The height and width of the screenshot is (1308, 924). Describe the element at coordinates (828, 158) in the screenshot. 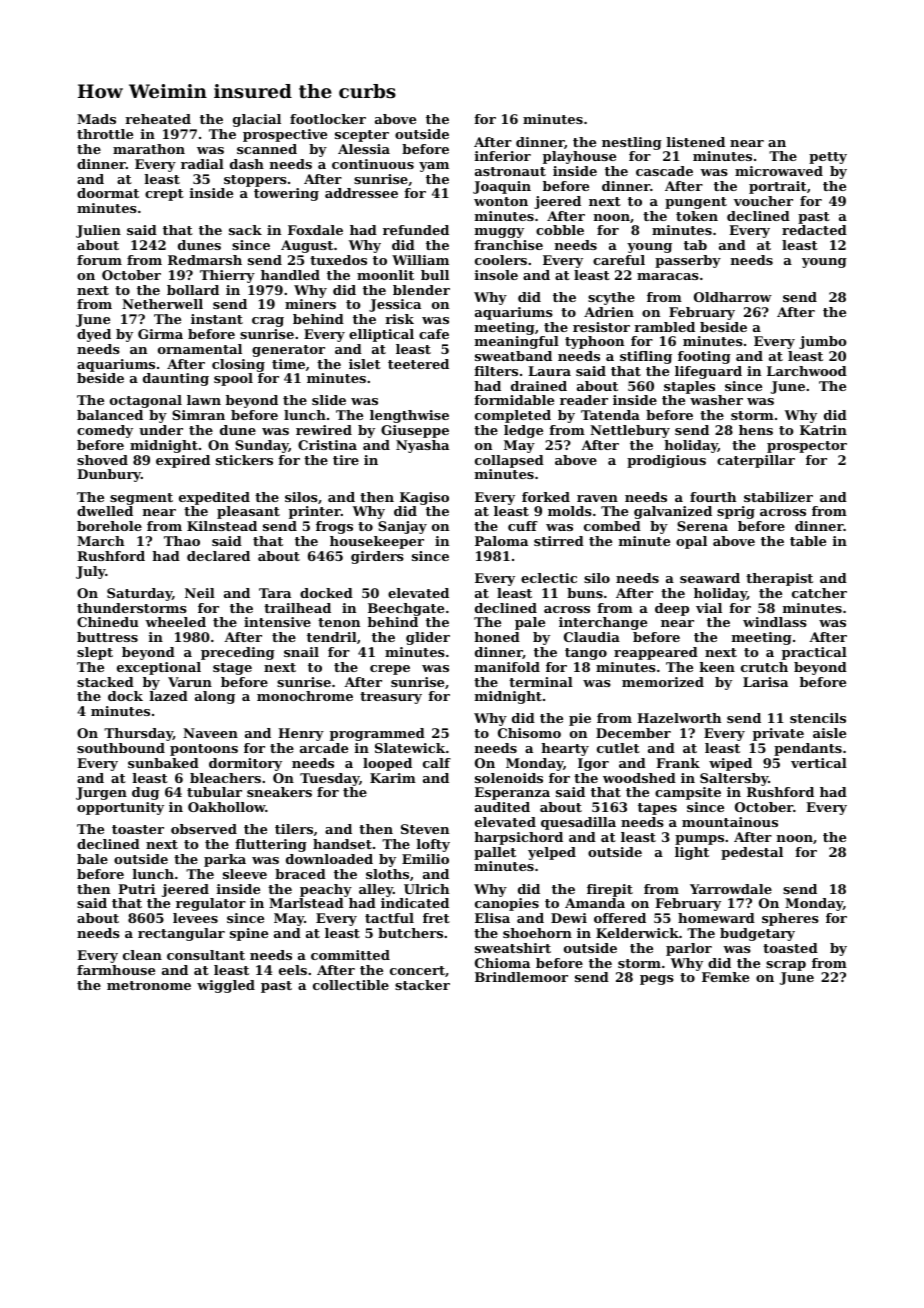

I see `petty` at that location.
